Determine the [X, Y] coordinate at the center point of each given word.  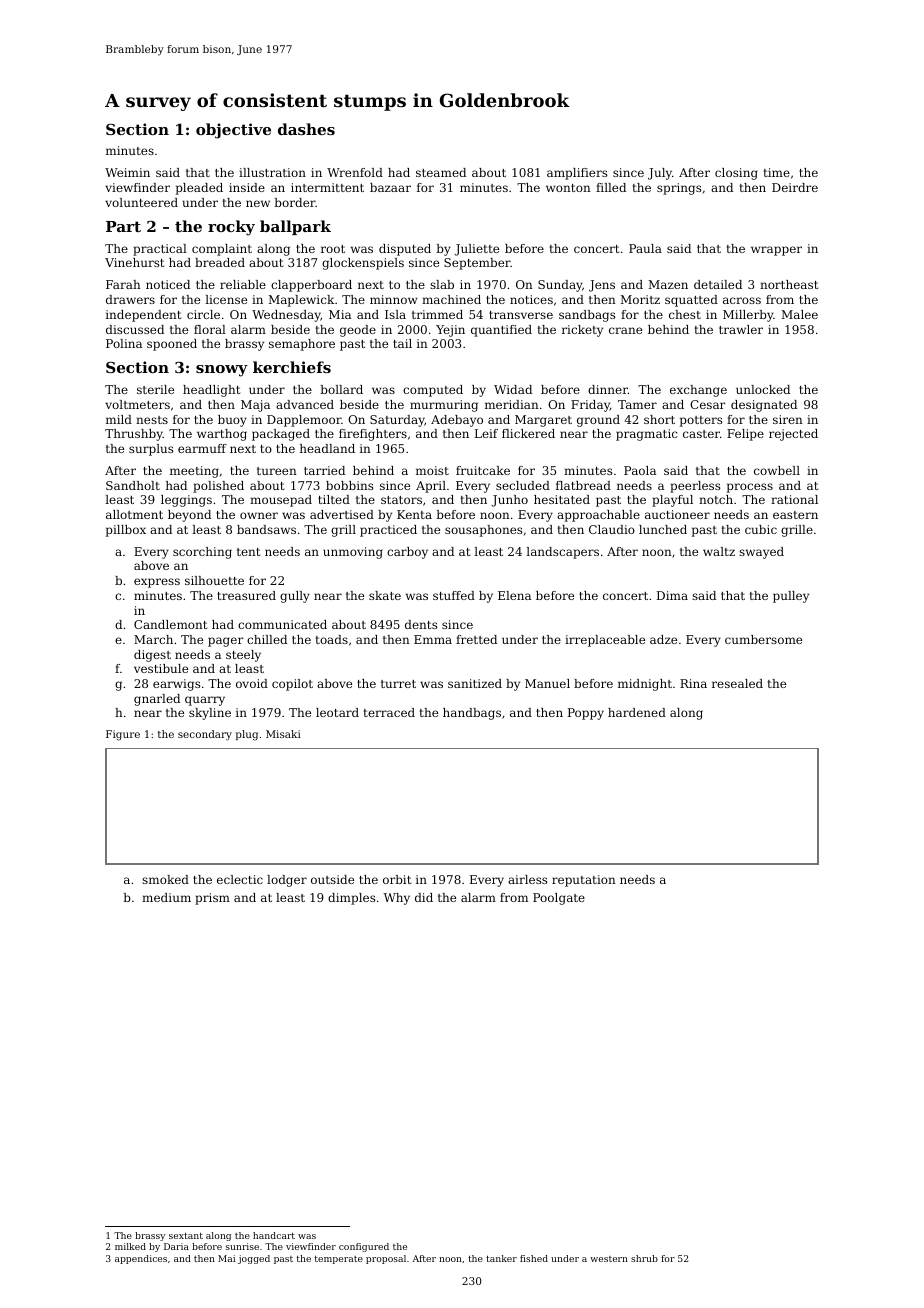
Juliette [476, 250]
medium [166, 897]
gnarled [157, 700]
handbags [472, 714]
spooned [172, 345]
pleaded [199, 189]
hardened [637, 712]
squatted [691, 301]
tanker [501, 1258]
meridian [512, 404]
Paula [645, 248]
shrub [644, 1258]
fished [534, 1258]
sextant [186, 1235]
